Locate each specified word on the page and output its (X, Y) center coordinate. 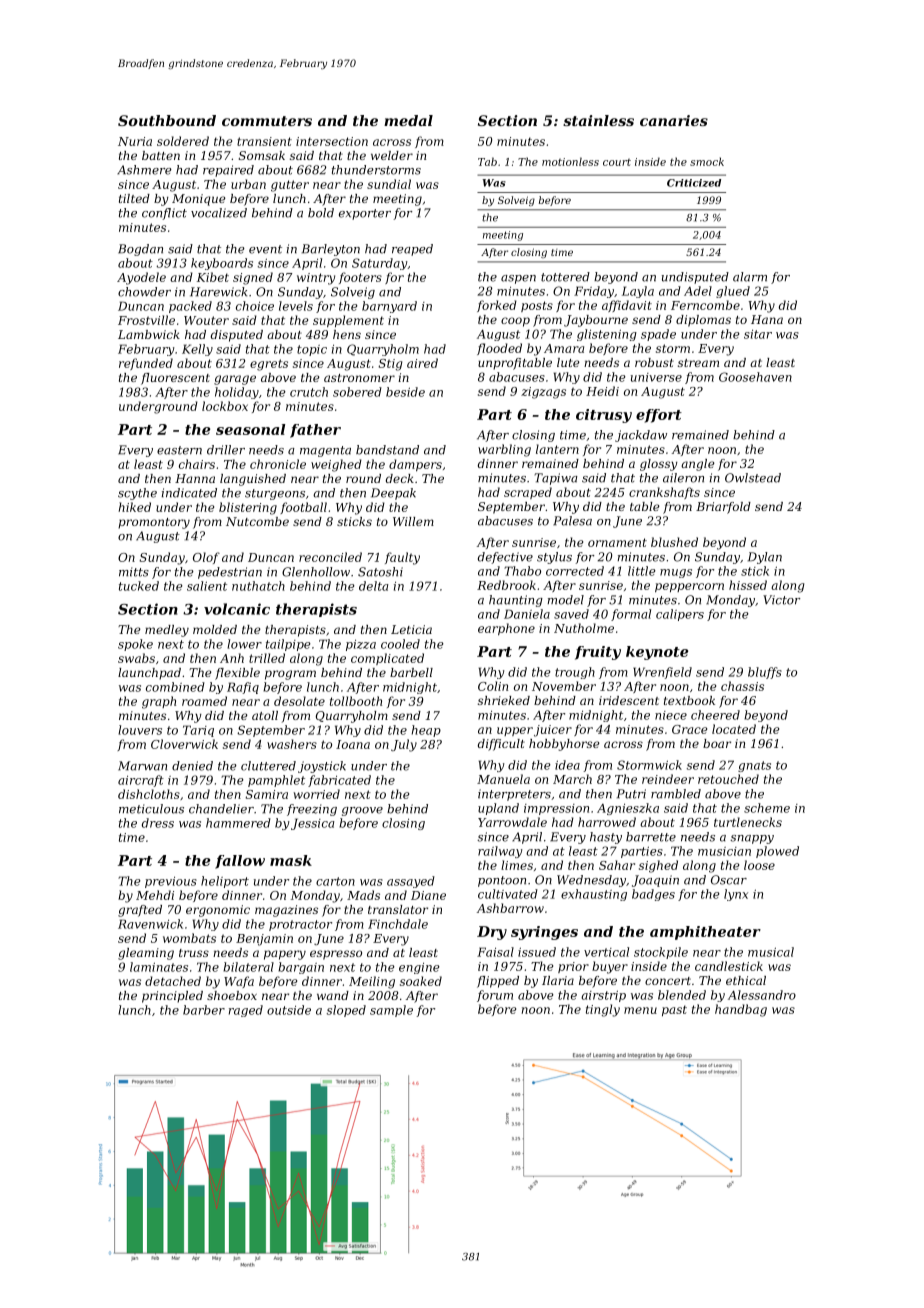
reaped (412, 250)
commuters (267, 121)
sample (391, 1011)
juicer (553, 731)
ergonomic (218, 911)
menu (640, 1010)
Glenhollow (316, 572)
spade (658, 335)
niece (671, 715)
